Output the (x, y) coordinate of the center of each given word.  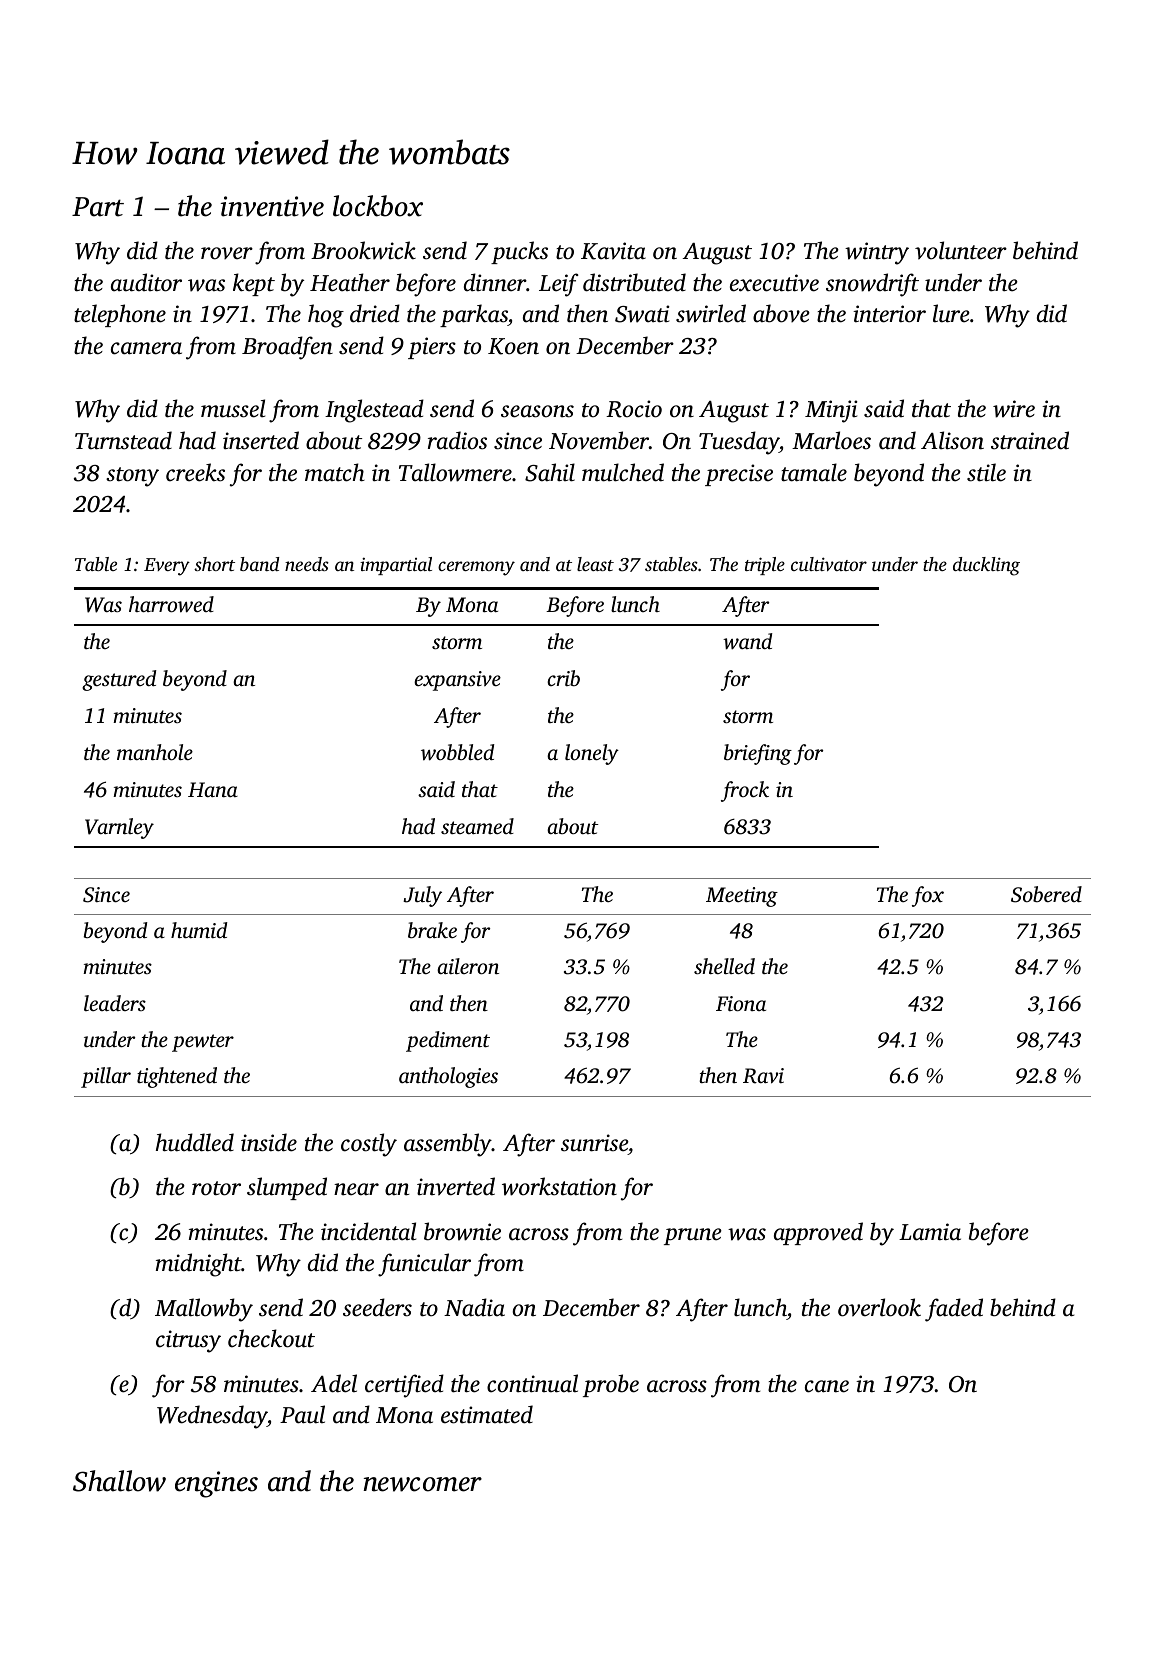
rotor (216, 1188)
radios (457, 440)
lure (951, 313)
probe (611, 1385)
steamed (477, 826)
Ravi (763, 1076)
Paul (302, 1414)
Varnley (119, 828)
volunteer (961, 250)
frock (745, 791)
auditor (146, 282)
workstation (559, 1186)
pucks (519, 252)
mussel (233, 408)
